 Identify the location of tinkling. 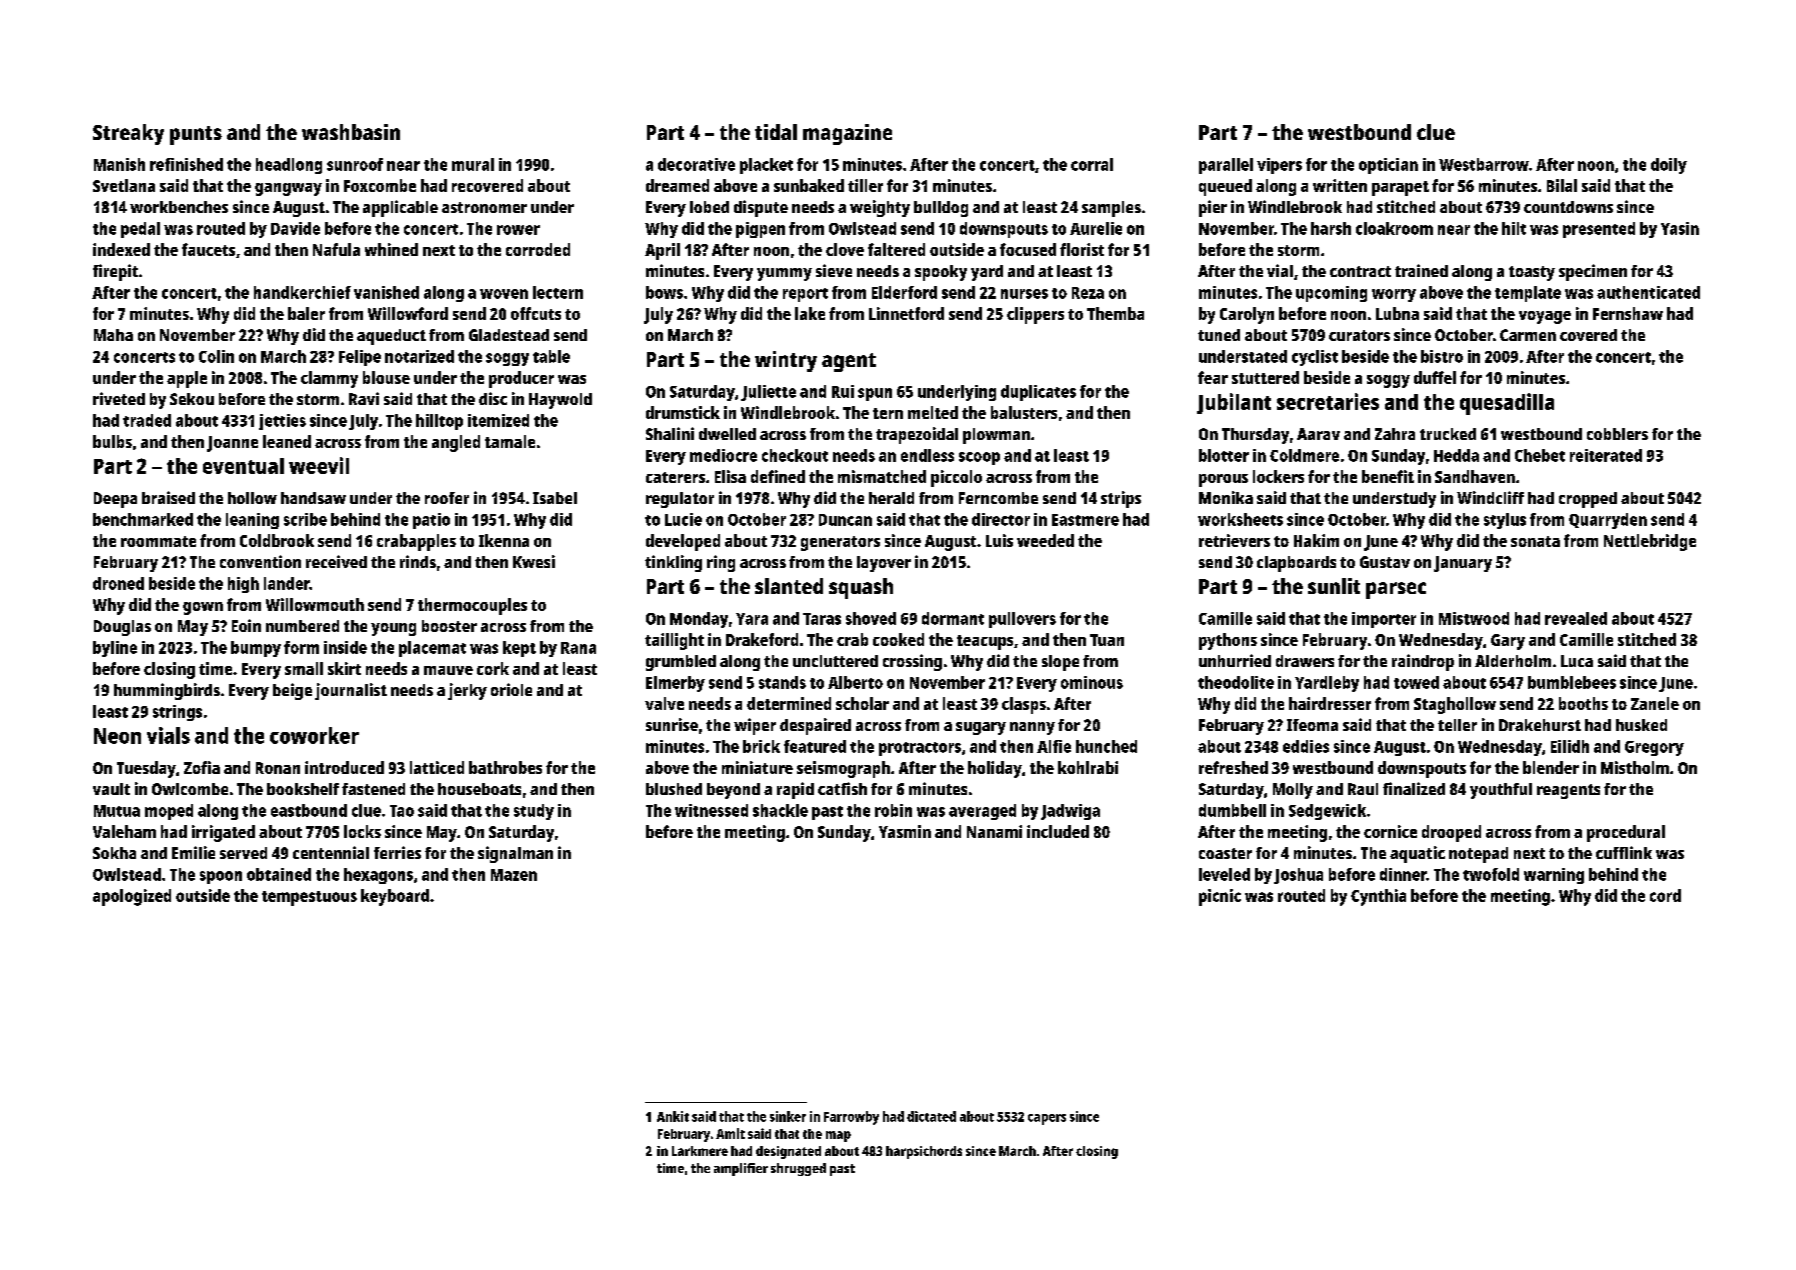
(673, 563).
